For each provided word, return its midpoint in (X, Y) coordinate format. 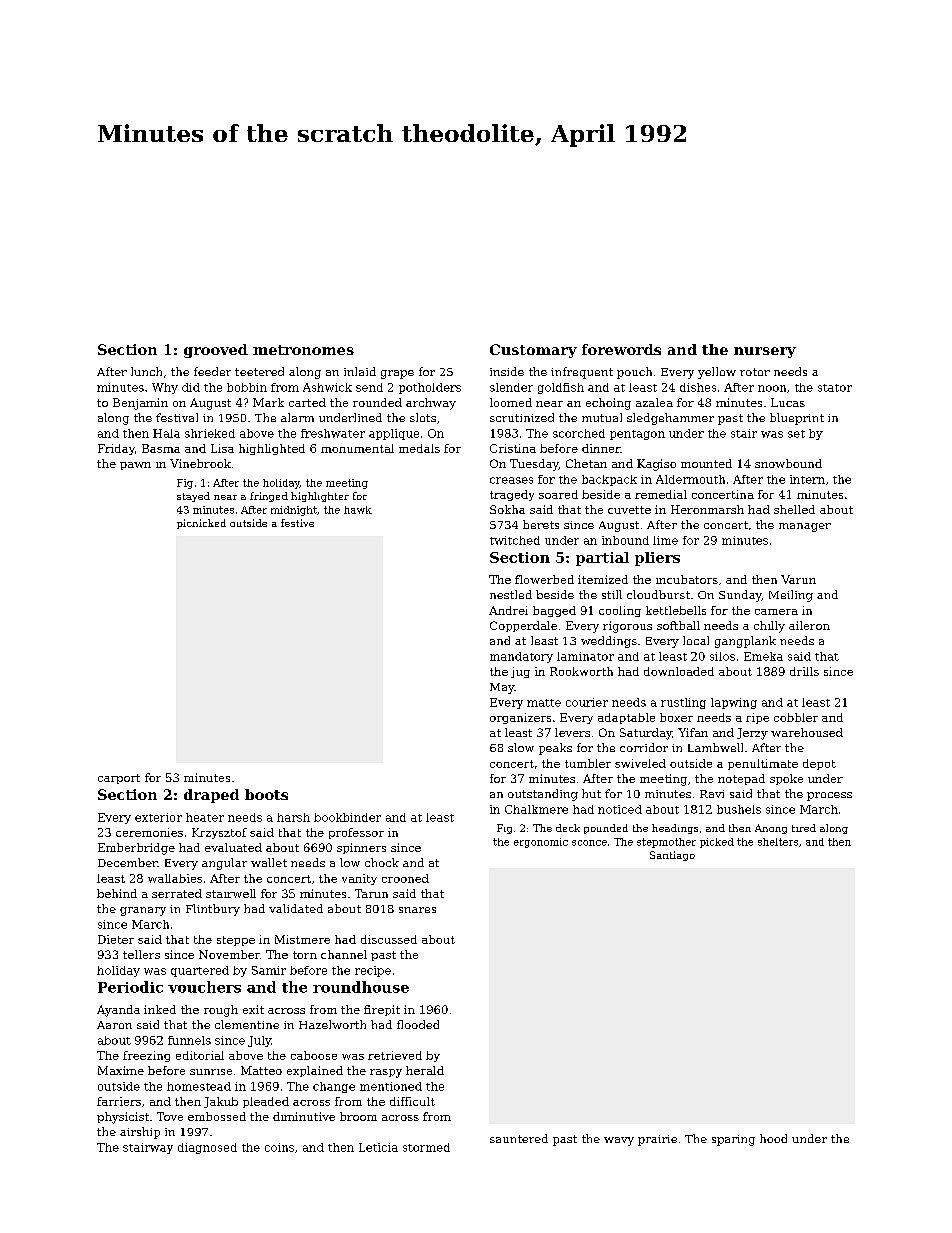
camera (776, 612)
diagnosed (207, 1148)
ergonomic (541, 843)
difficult (412, 1101)
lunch (146, 371)
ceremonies (149, 832)
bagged (554, 611)
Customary (533, 351)
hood (773, 1138)
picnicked (201, 524)
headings (675, 829)
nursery (765, 352)
